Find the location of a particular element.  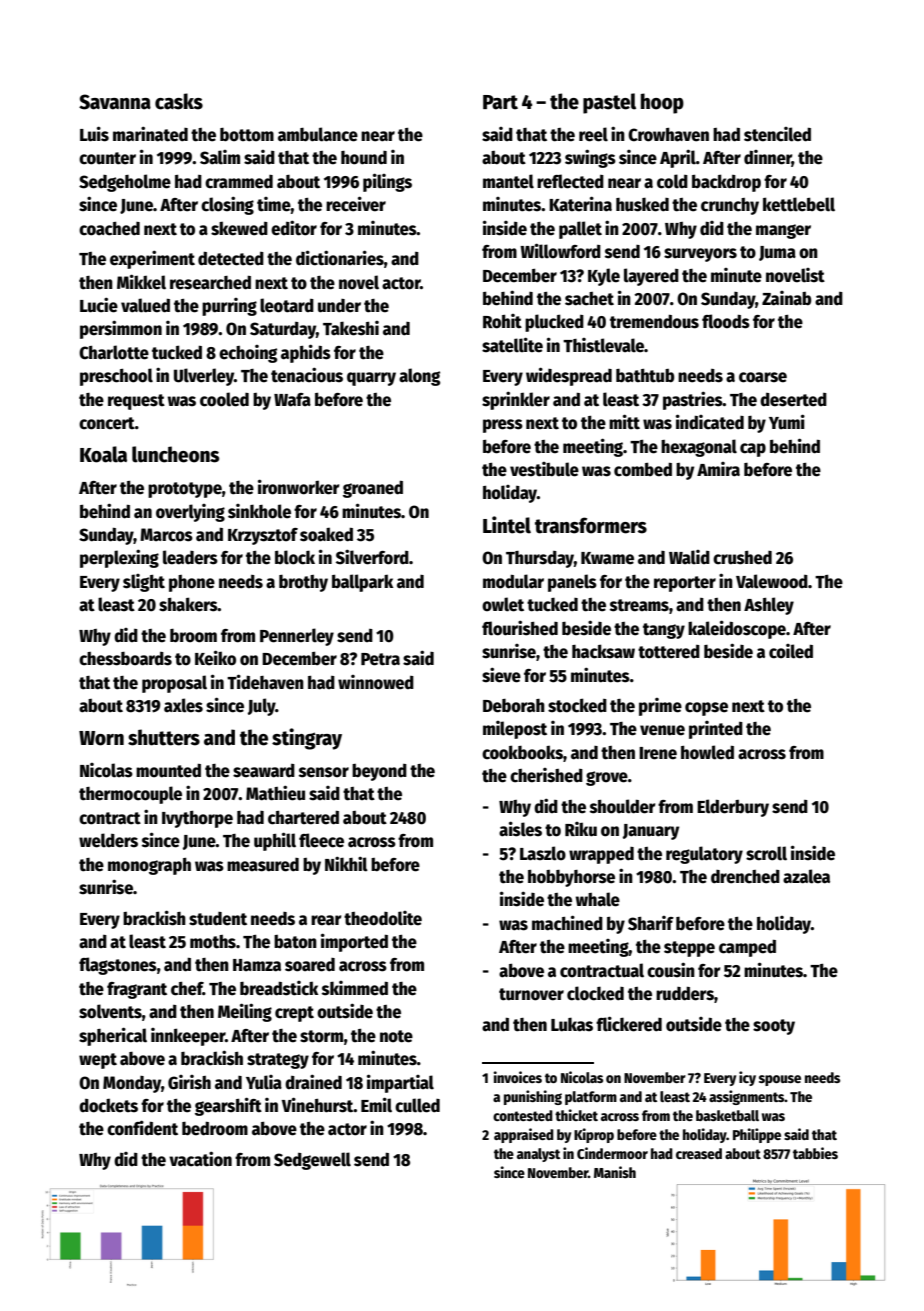

modular is located at coordinates (513, 581).
